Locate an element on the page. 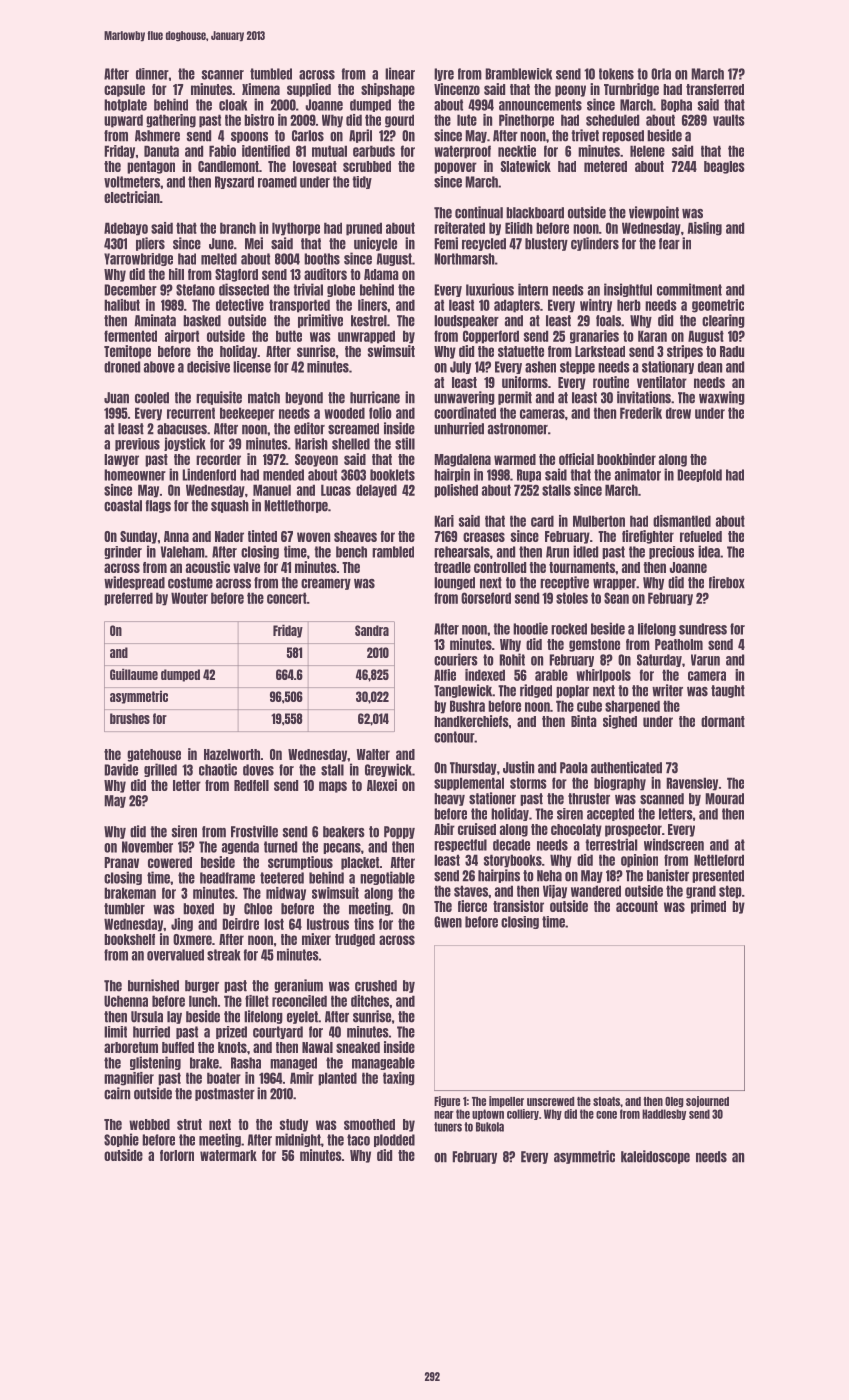 Image resolution: width=849 pixels, height=1400 pixels. scanner is located at coordinates (223, 75).
